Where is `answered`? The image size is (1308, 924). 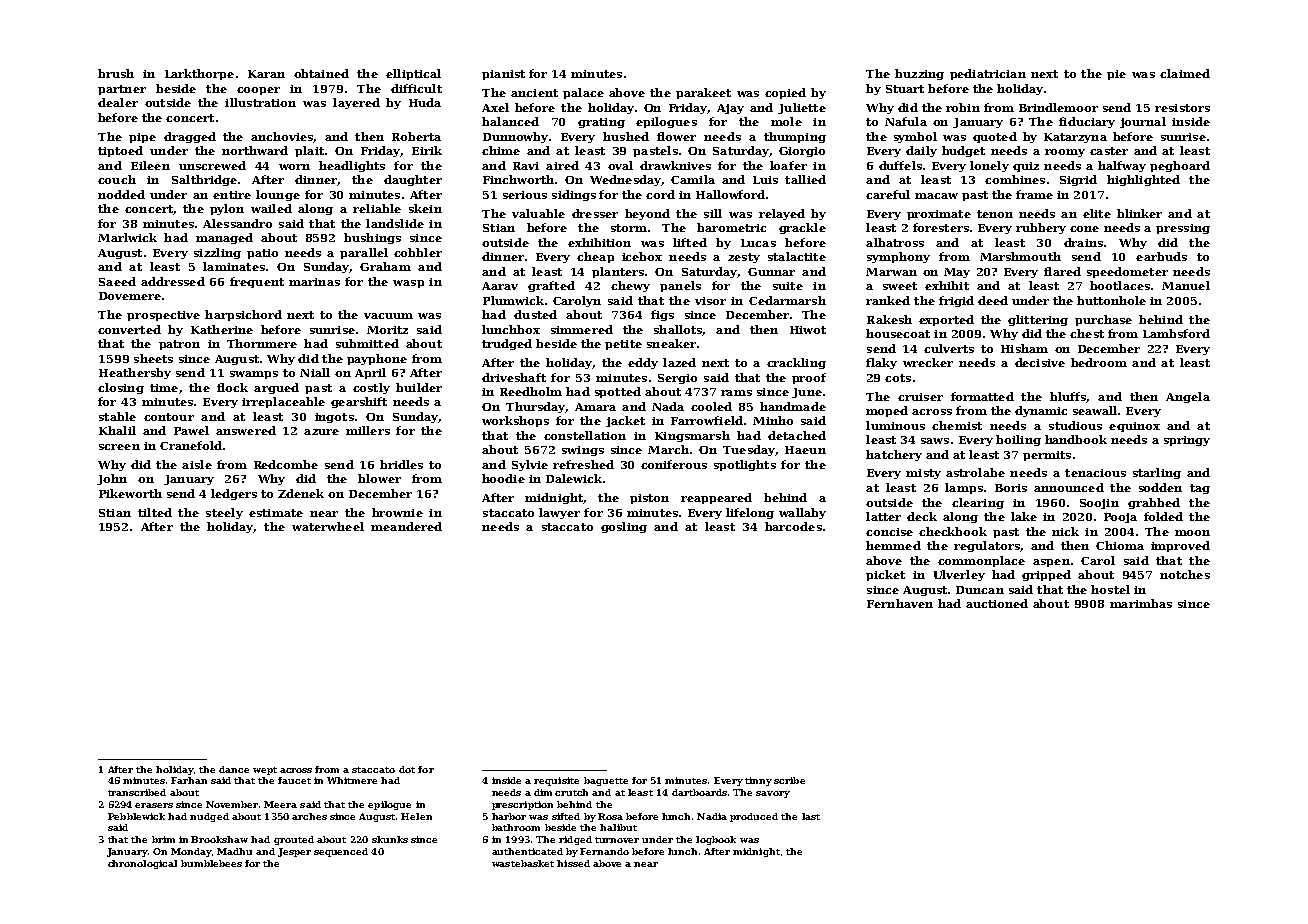 answered is located at coordinates (246, 430).
